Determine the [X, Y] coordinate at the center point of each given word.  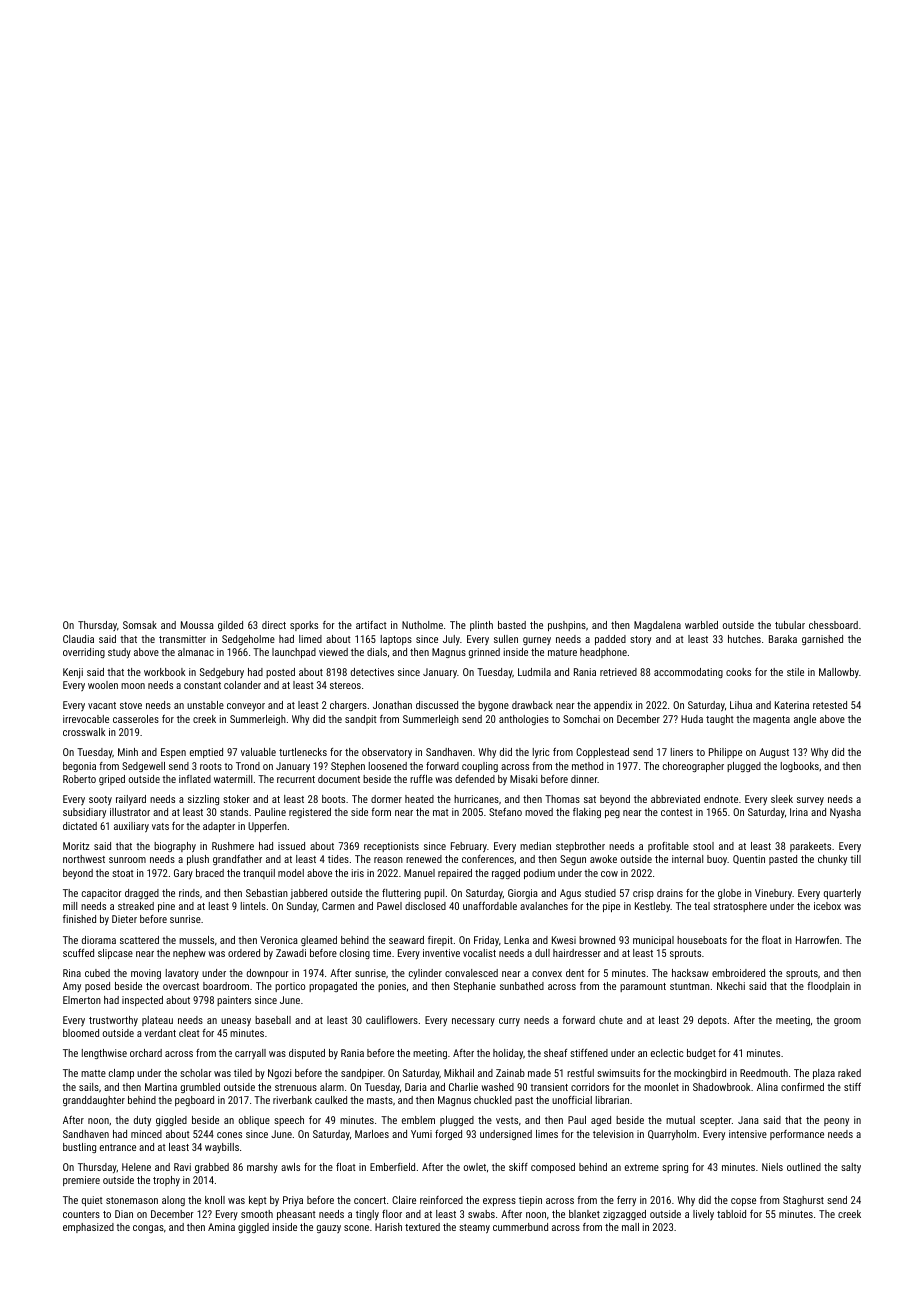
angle [805, 720]
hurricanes [476, 799]
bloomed [81, 1033]
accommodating [688, 673]
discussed [437, 705]
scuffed [78, 953]
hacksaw [690, 973]
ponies [392, 987]
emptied [206, 753]
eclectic [667, 1053]
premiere [81, 1181]
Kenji [73, 673]
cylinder [425, 974]
